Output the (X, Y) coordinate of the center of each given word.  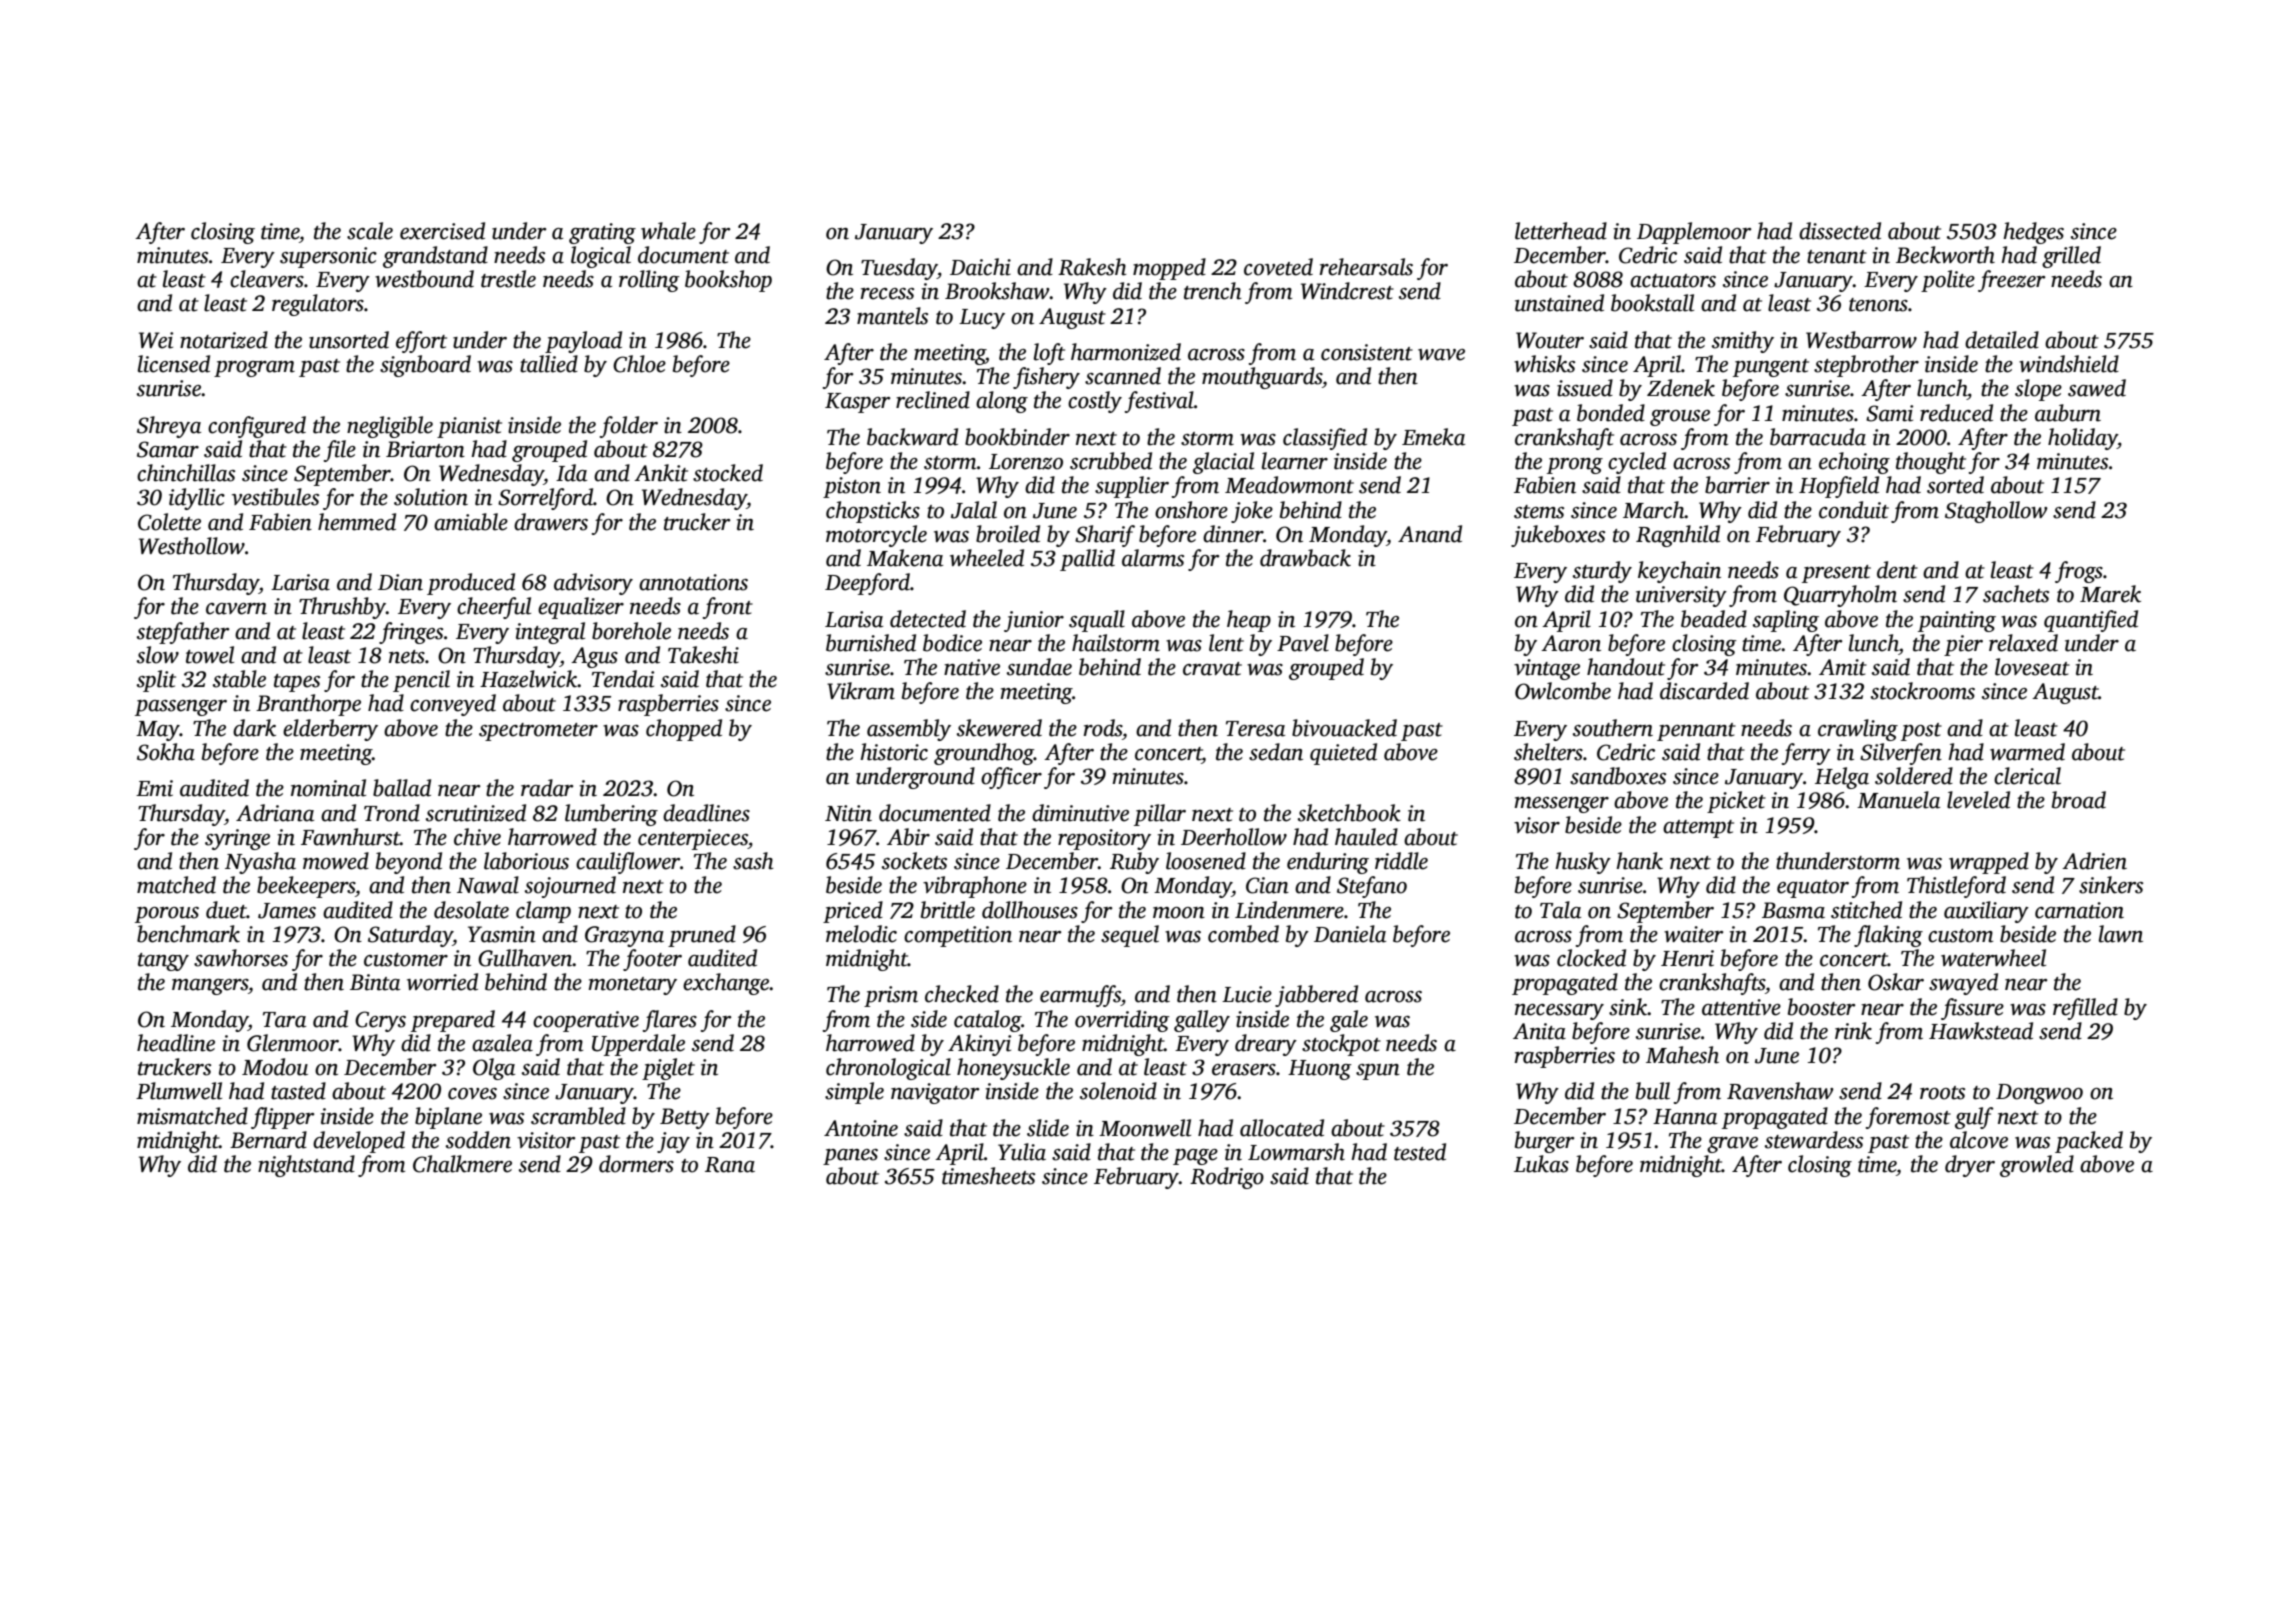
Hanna (1685, 1117)
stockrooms (1923, 691)
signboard (425, 366)
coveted (1278, 267)
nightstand (306, 1166)
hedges (2033, 233)
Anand (1430, 534)
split (156, 681)
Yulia (1022, 1152)
